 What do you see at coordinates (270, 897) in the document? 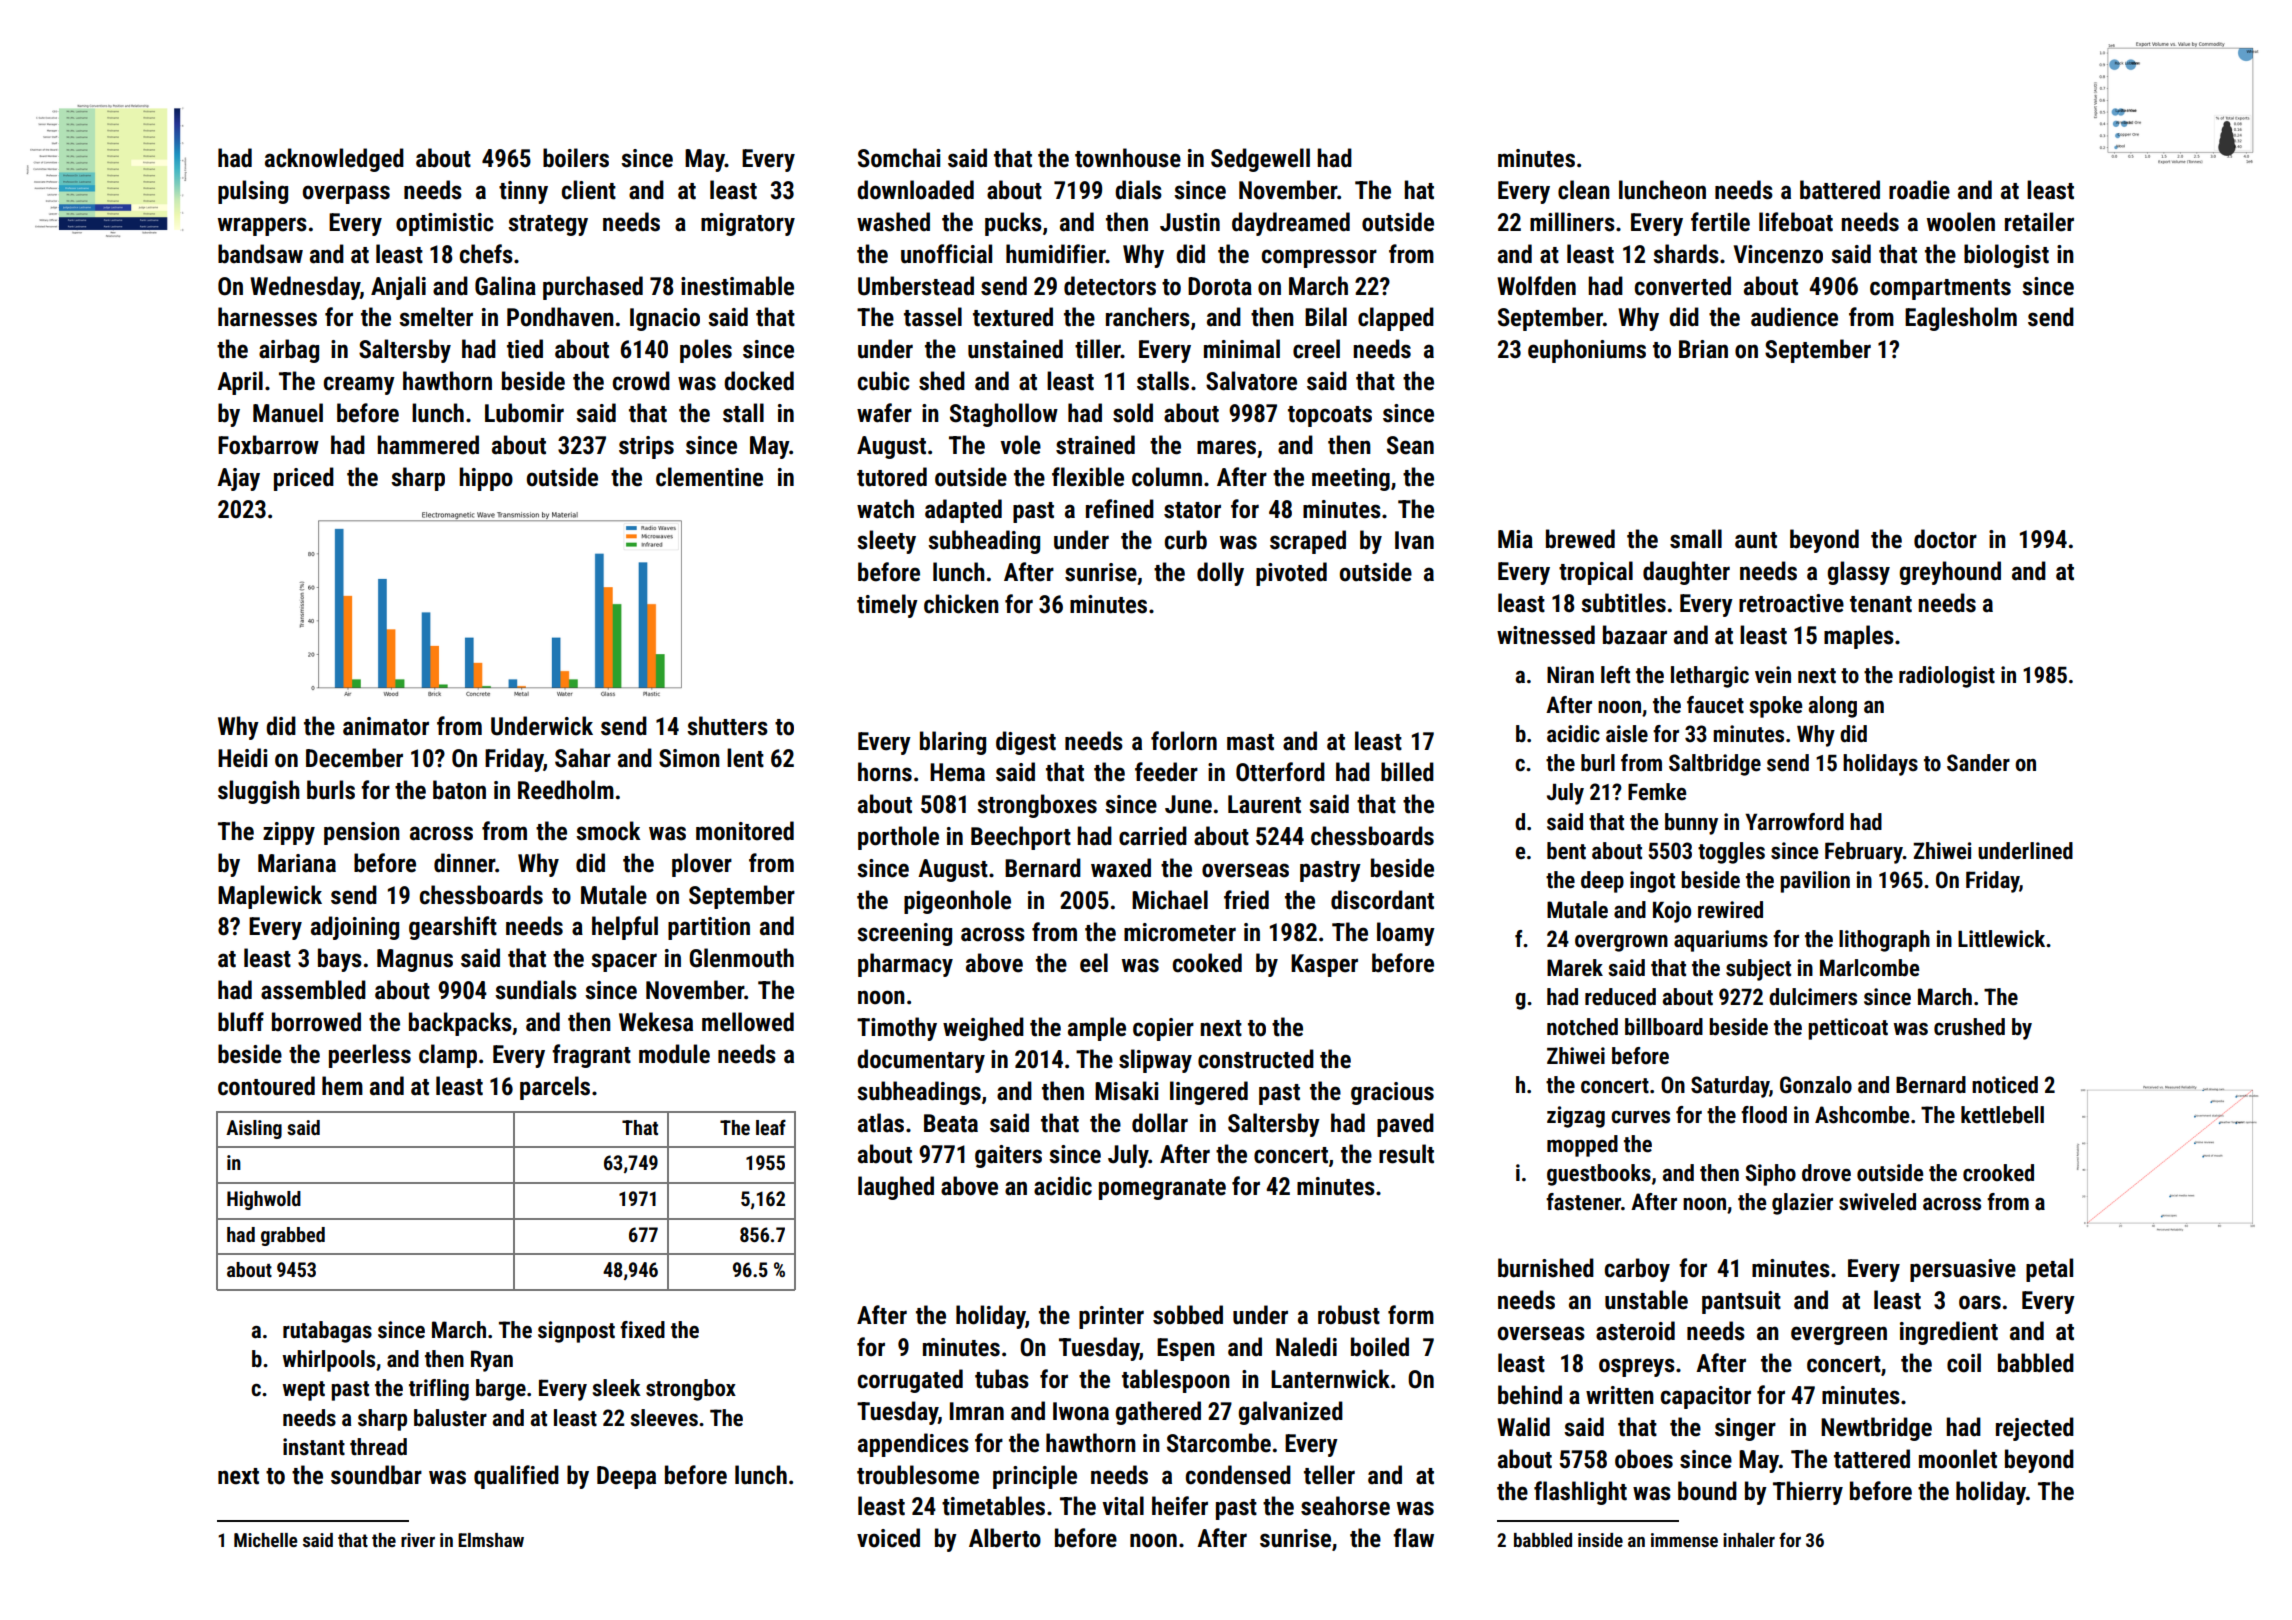
I see `Maplewick` at bounding box center [270, 897].
